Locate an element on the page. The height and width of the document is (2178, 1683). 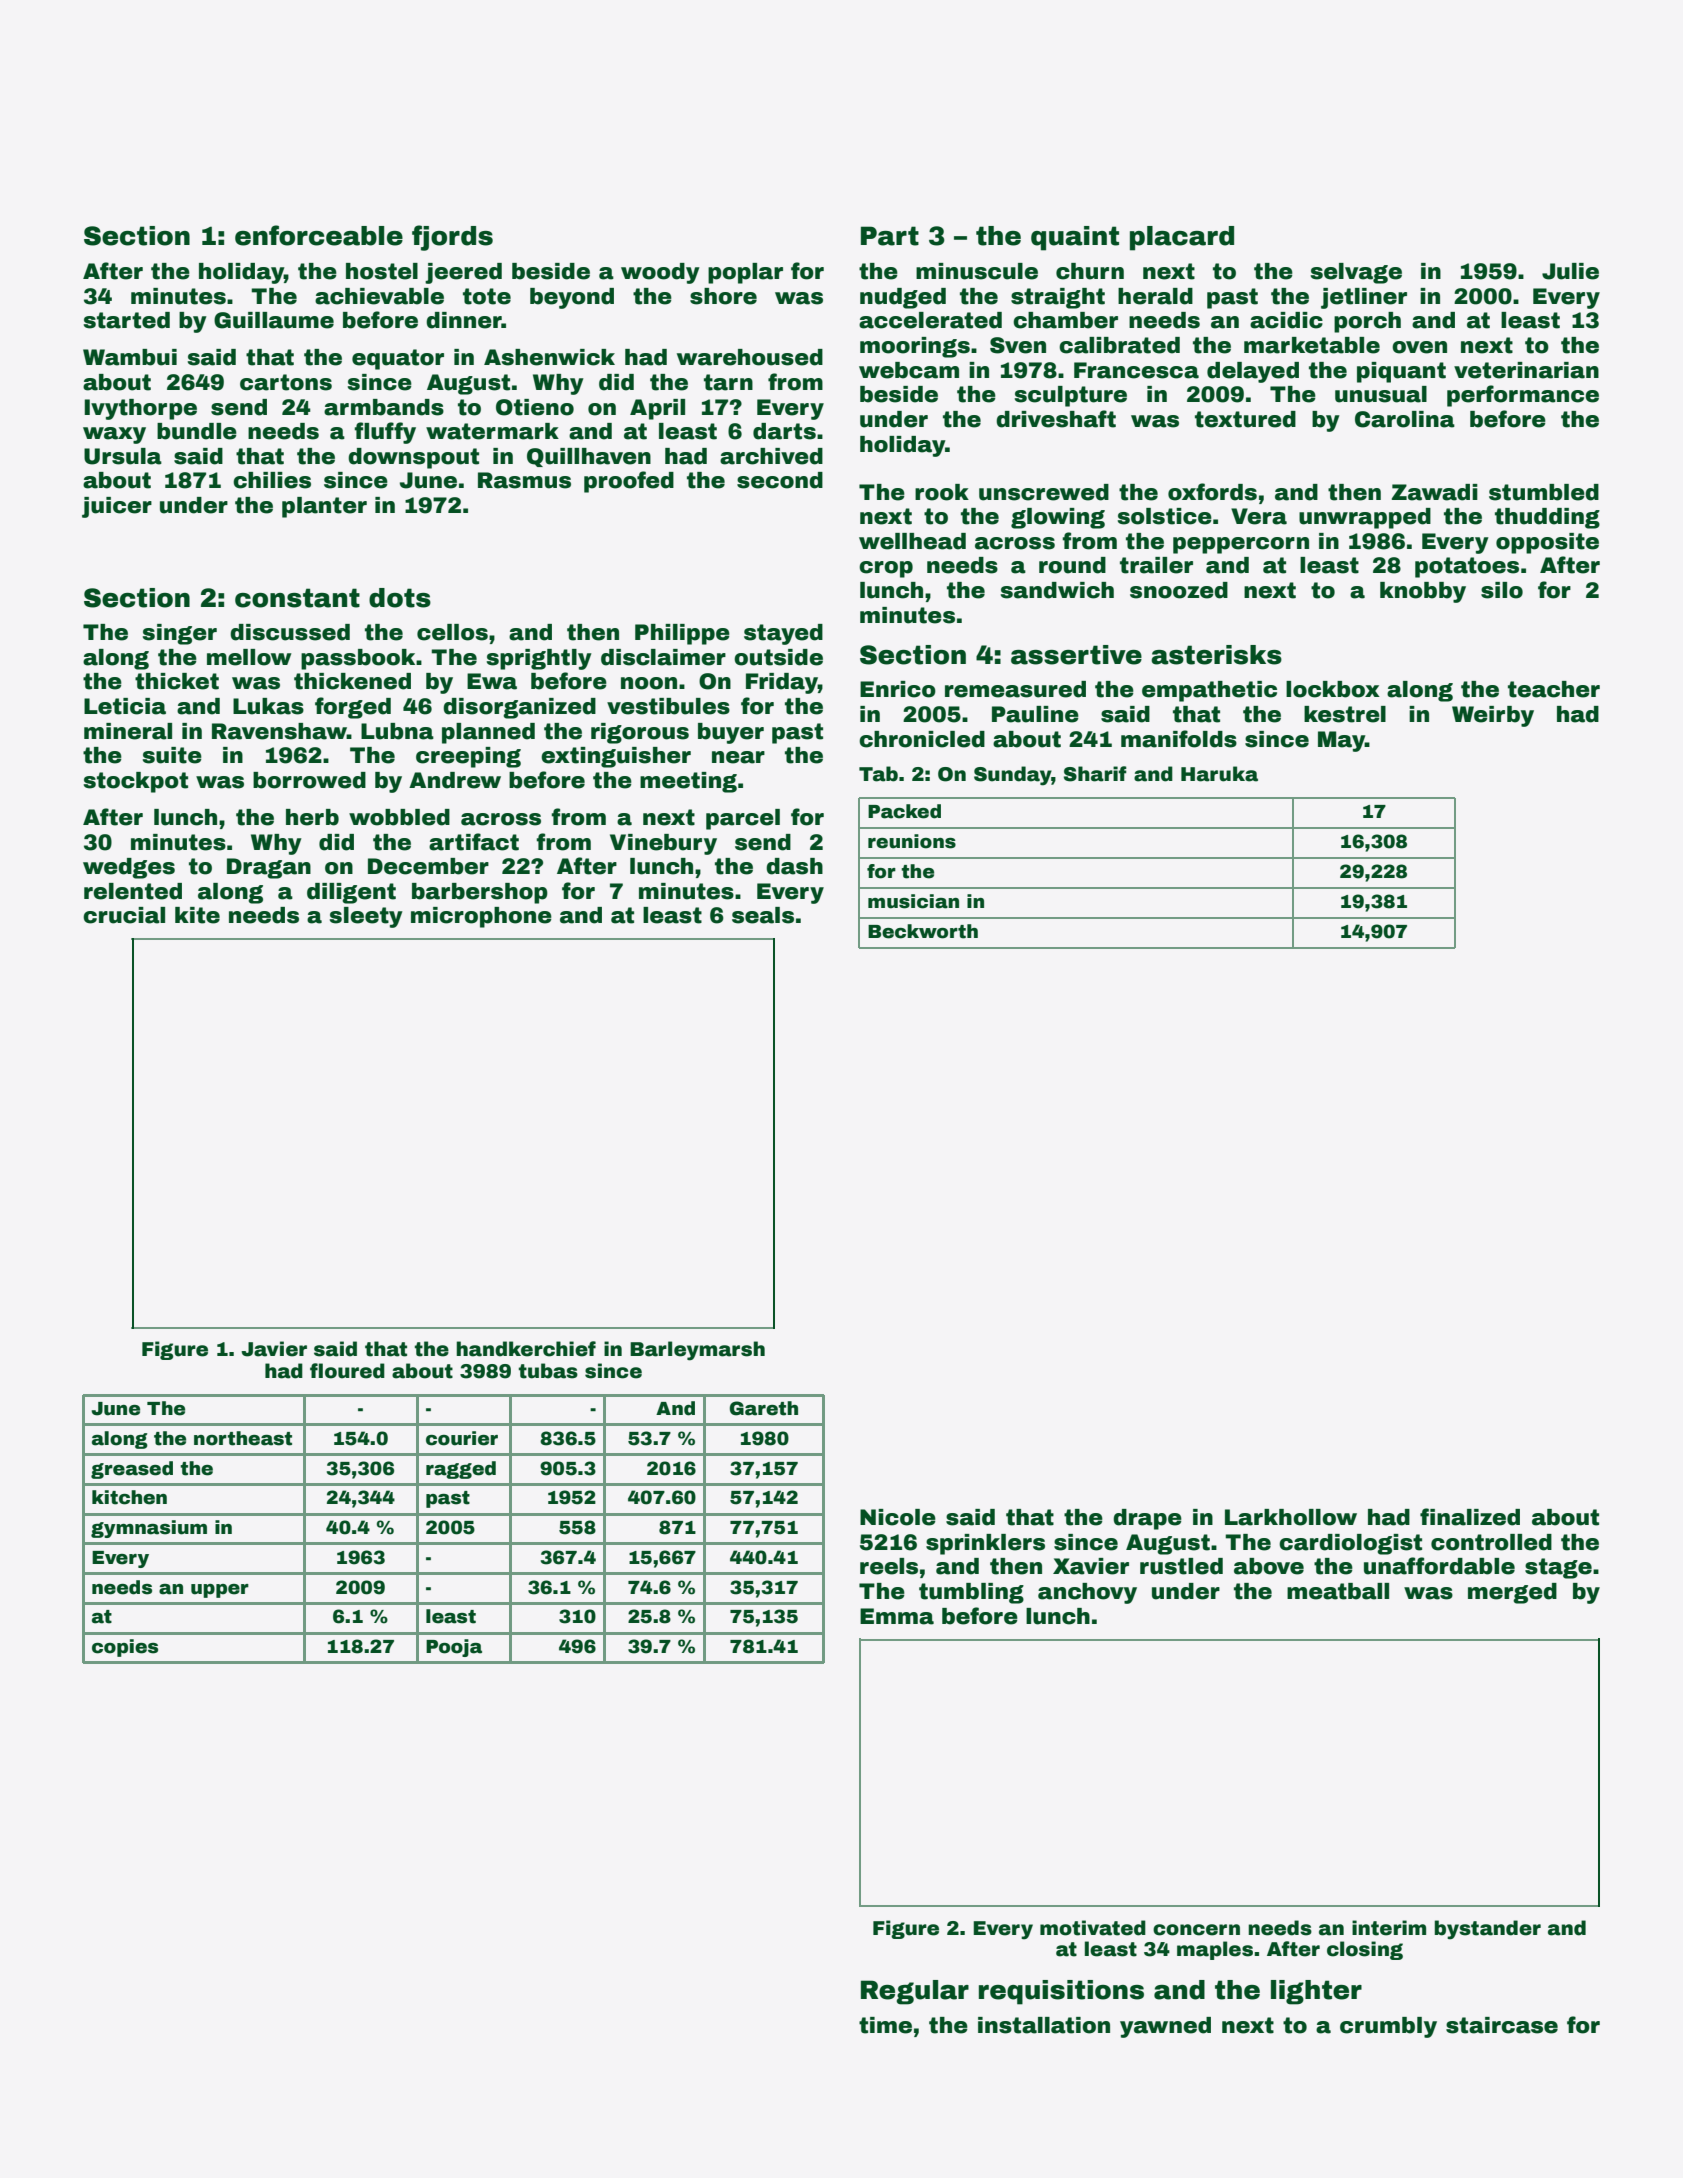
May is located at coordinates (1341, 741).
